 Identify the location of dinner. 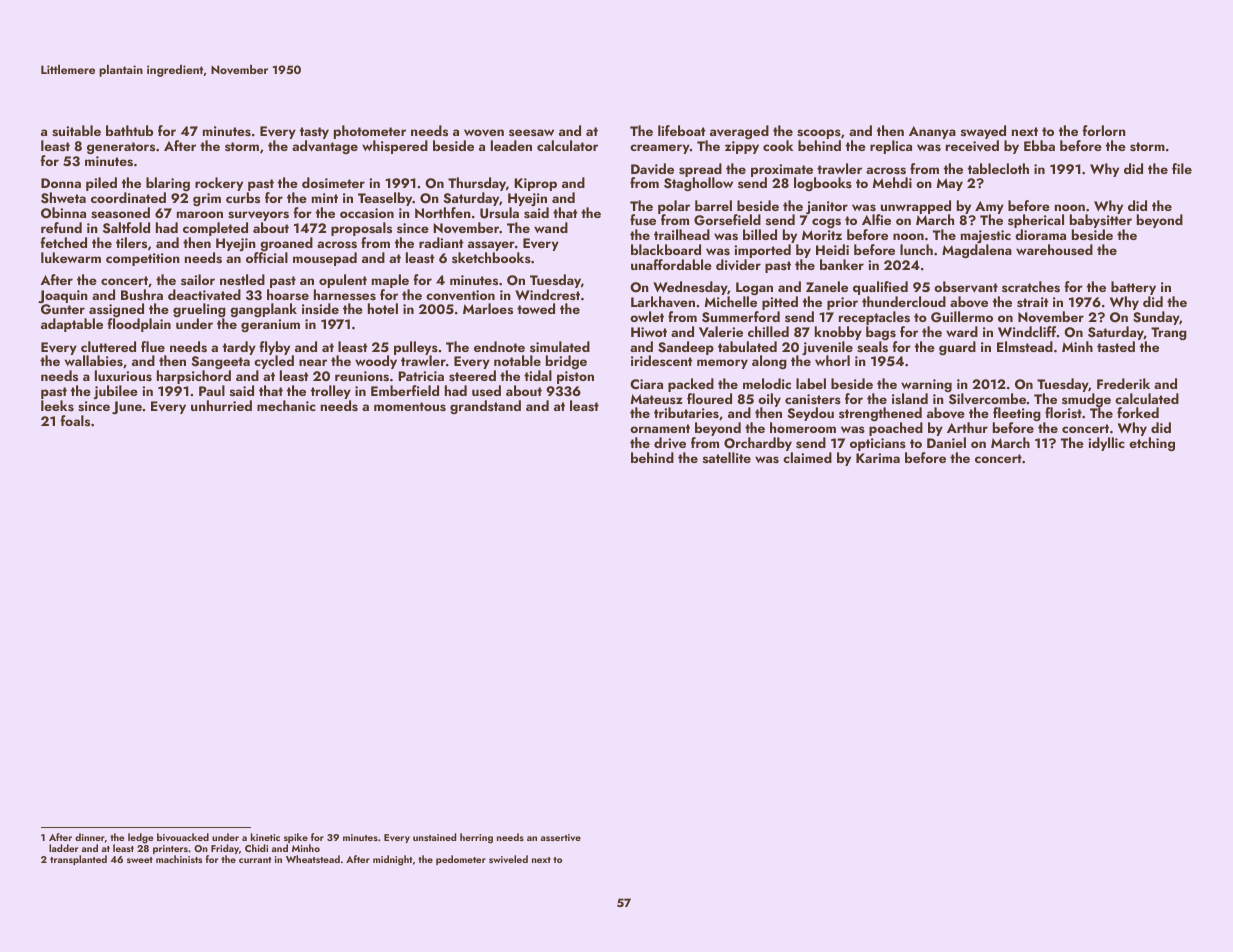
(90, 837).
